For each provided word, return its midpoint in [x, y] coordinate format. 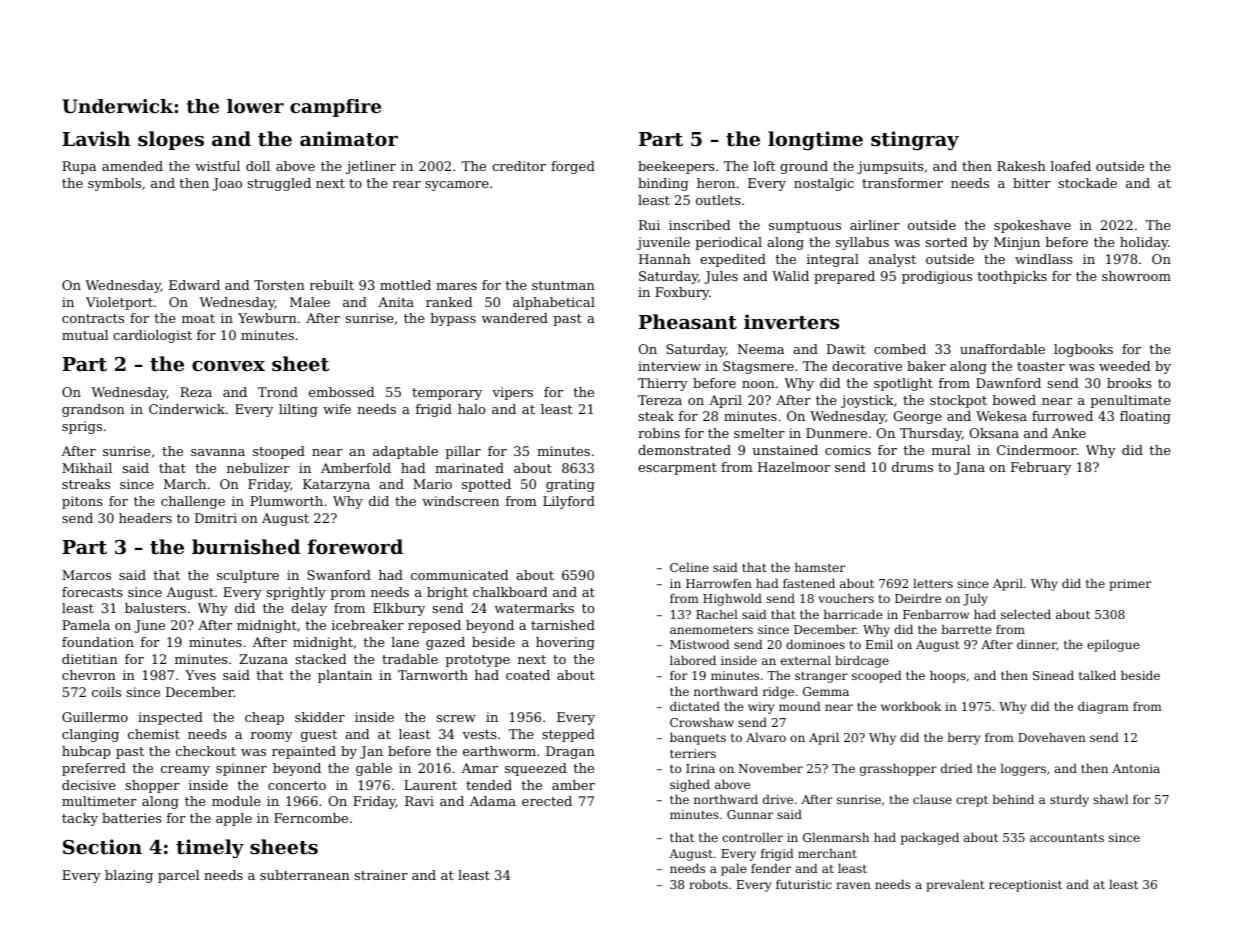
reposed [434, 626]
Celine [689, 567]
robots [708, 884]
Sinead [1053, 675]
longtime [815, 140]
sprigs [82, 427]
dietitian [90, 659]
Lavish [96, 138]
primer [1130, 585]
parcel [178, 876]
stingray [915, 140]
